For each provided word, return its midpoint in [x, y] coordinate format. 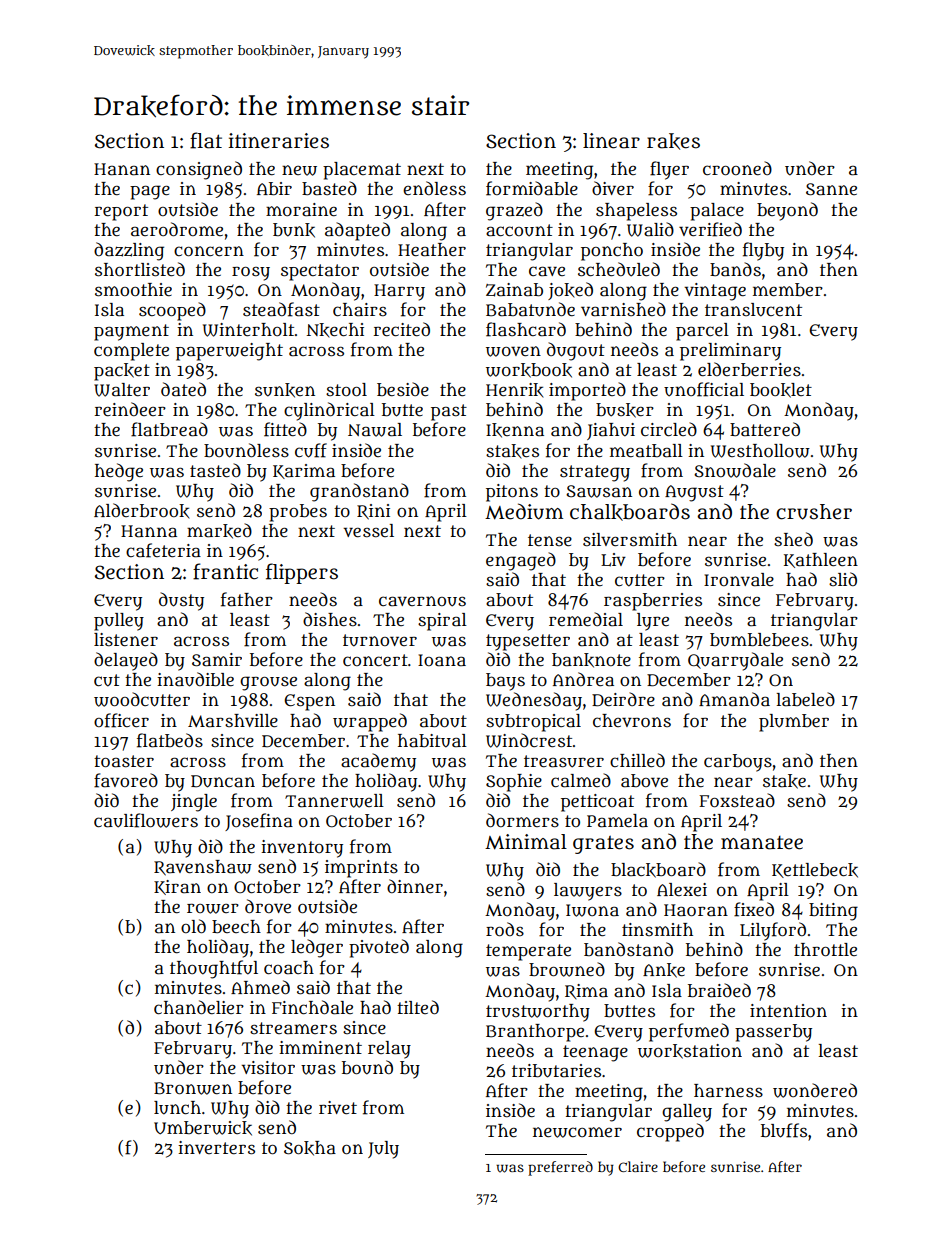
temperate [528, 952]
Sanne [831, 189]
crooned [737, 168]
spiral [442, 622]
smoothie [133, 290]
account [519, 230]
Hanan [122, 169]
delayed [126, 661]
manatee [762, 843]
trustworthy [538, 1013]
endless [434, 188]
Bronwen [193, 1088]
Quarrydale [735, 661]
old [193, 926]
